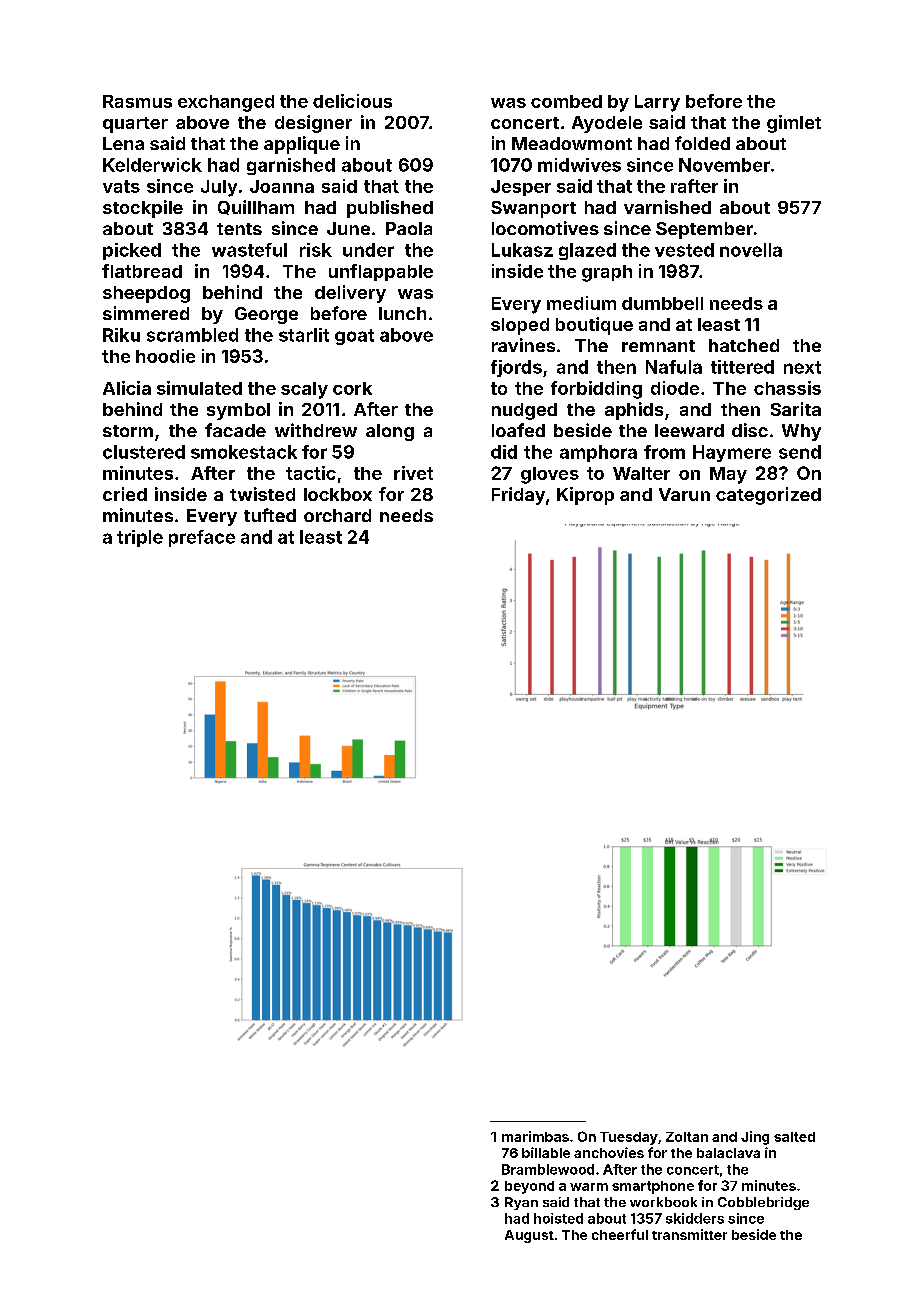 Image resolution: width=924 pixels, height=1311 pixels. What do you see at coordinates (137, 101) in the screenshot?
I see `Rasmus` at bounding box center [137, 101].
